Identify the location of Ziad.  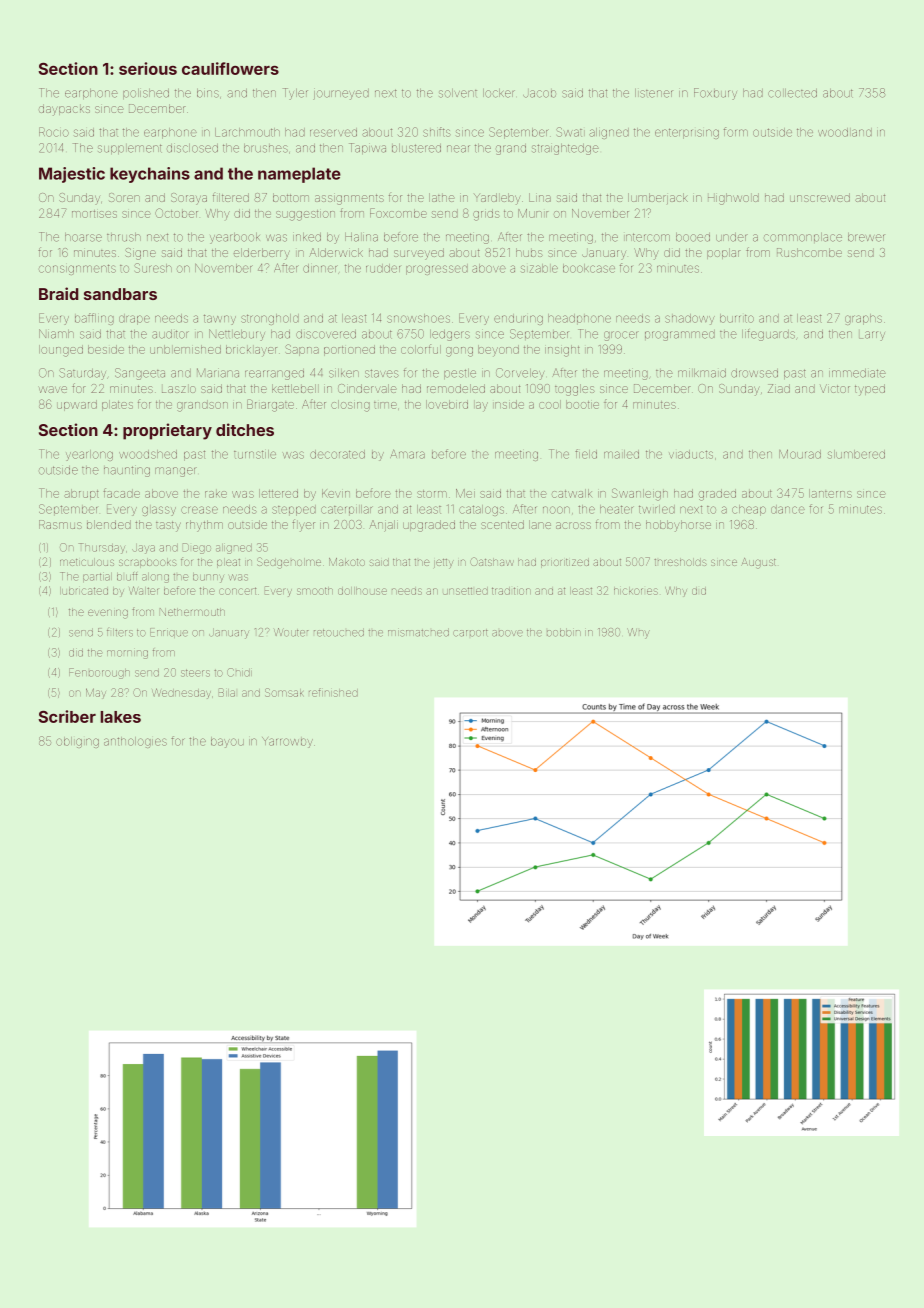
(779, 388).
